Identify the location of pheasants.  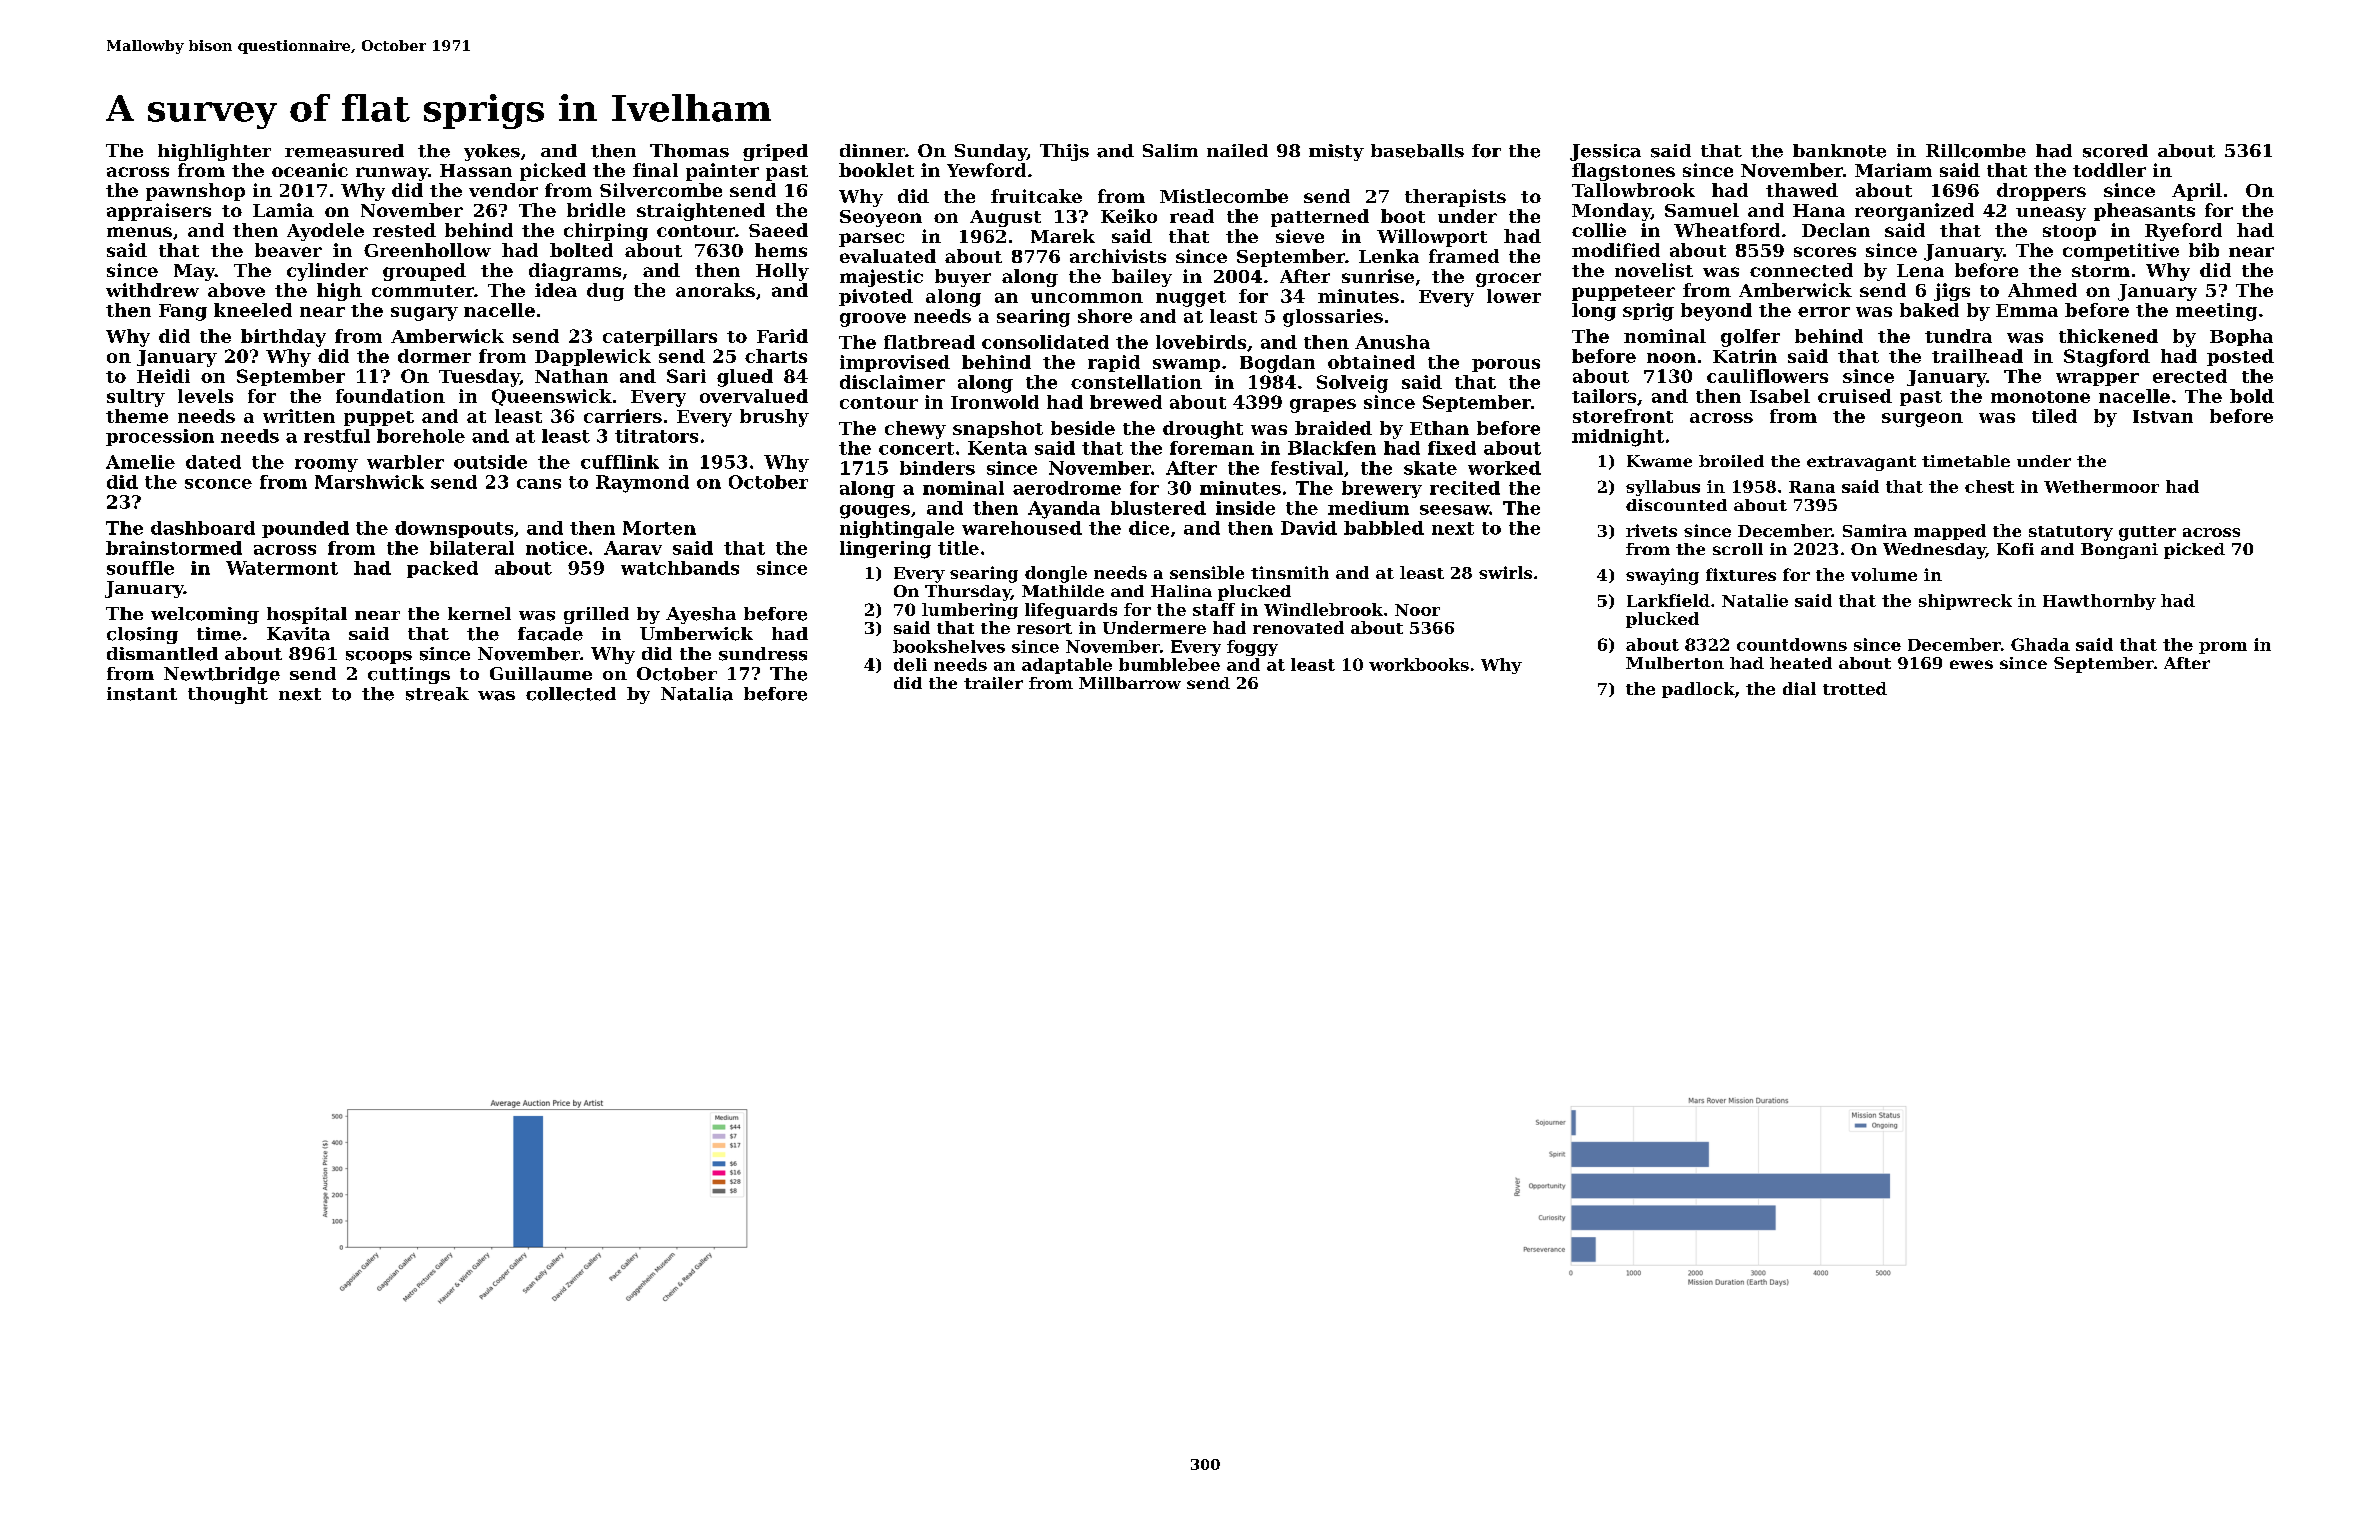
(2144, 212).
